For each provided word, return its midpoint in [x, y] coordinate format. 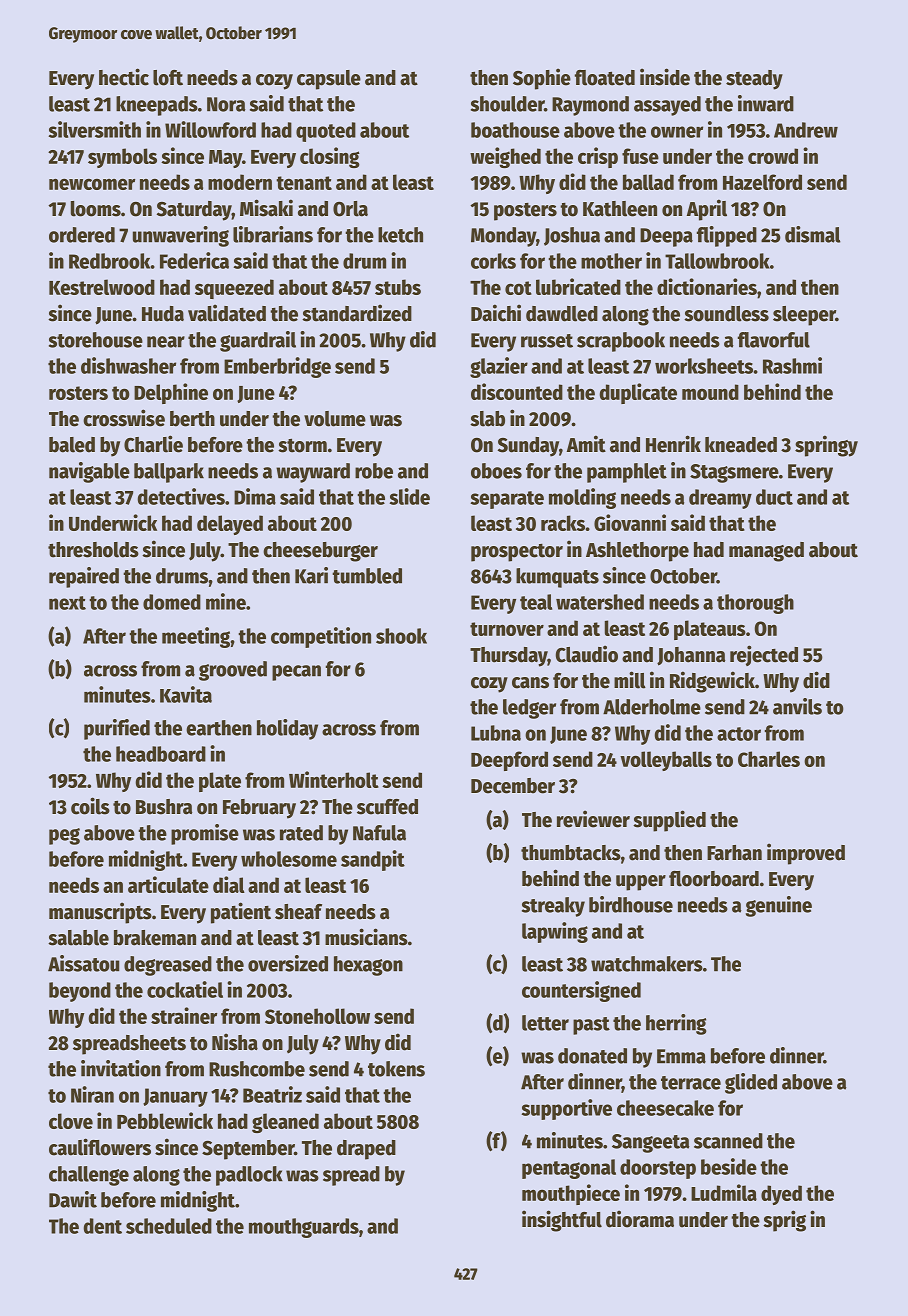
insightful [562, 1221]
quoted [326, 132]
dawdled [562, 314]
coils [90, 806]
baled [72, 445]
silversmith [95, 129]
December [513, 786]
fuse [640, 156]
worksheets [704, 366]
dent [103, 1226]
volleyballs [666, 761]
